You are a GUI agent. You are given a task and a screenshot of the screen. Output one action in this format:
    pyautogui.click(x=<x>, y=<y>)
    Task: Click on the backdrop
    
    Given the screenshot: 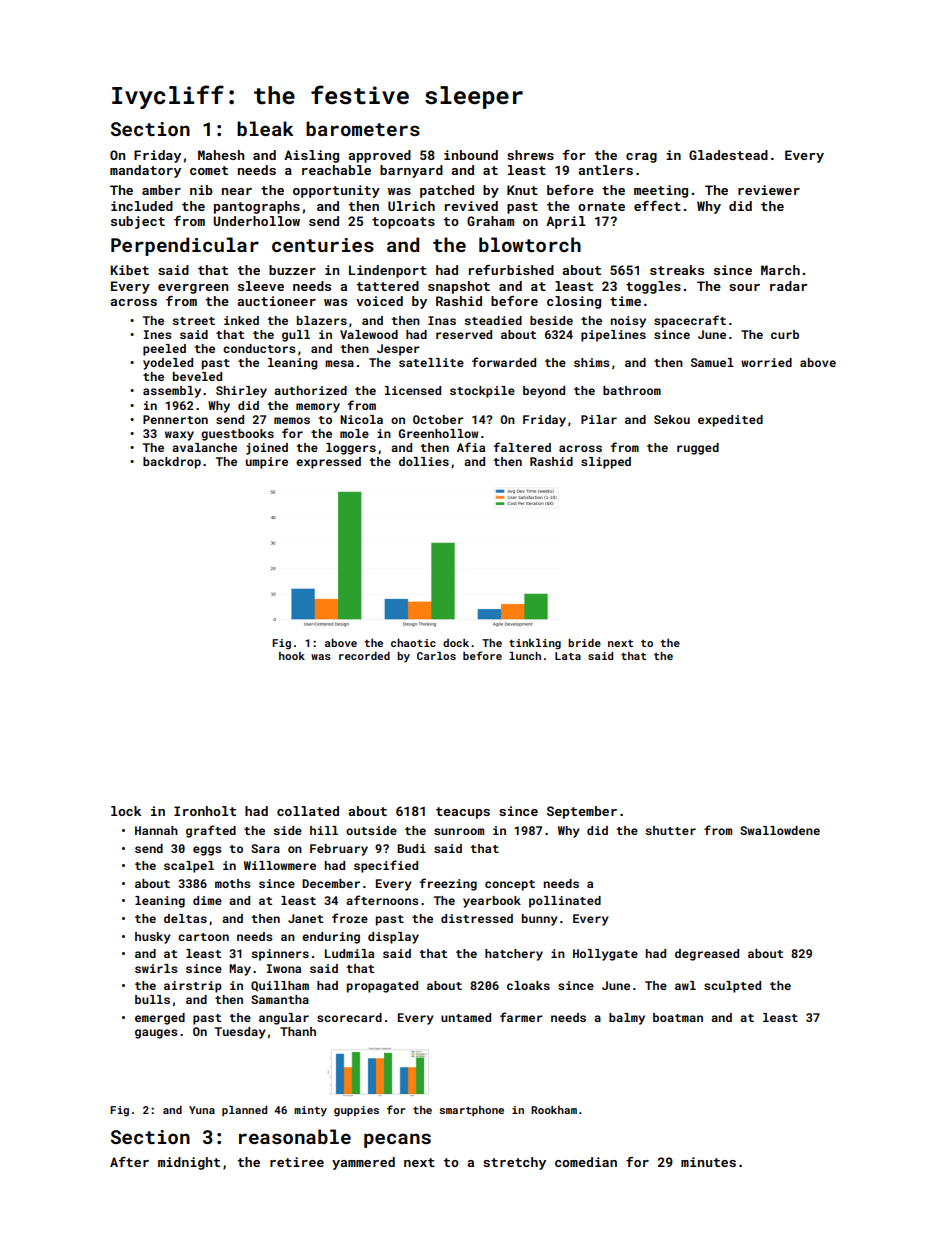 What is the action you would take?
    pyautogui.click(x=172, y=463)
